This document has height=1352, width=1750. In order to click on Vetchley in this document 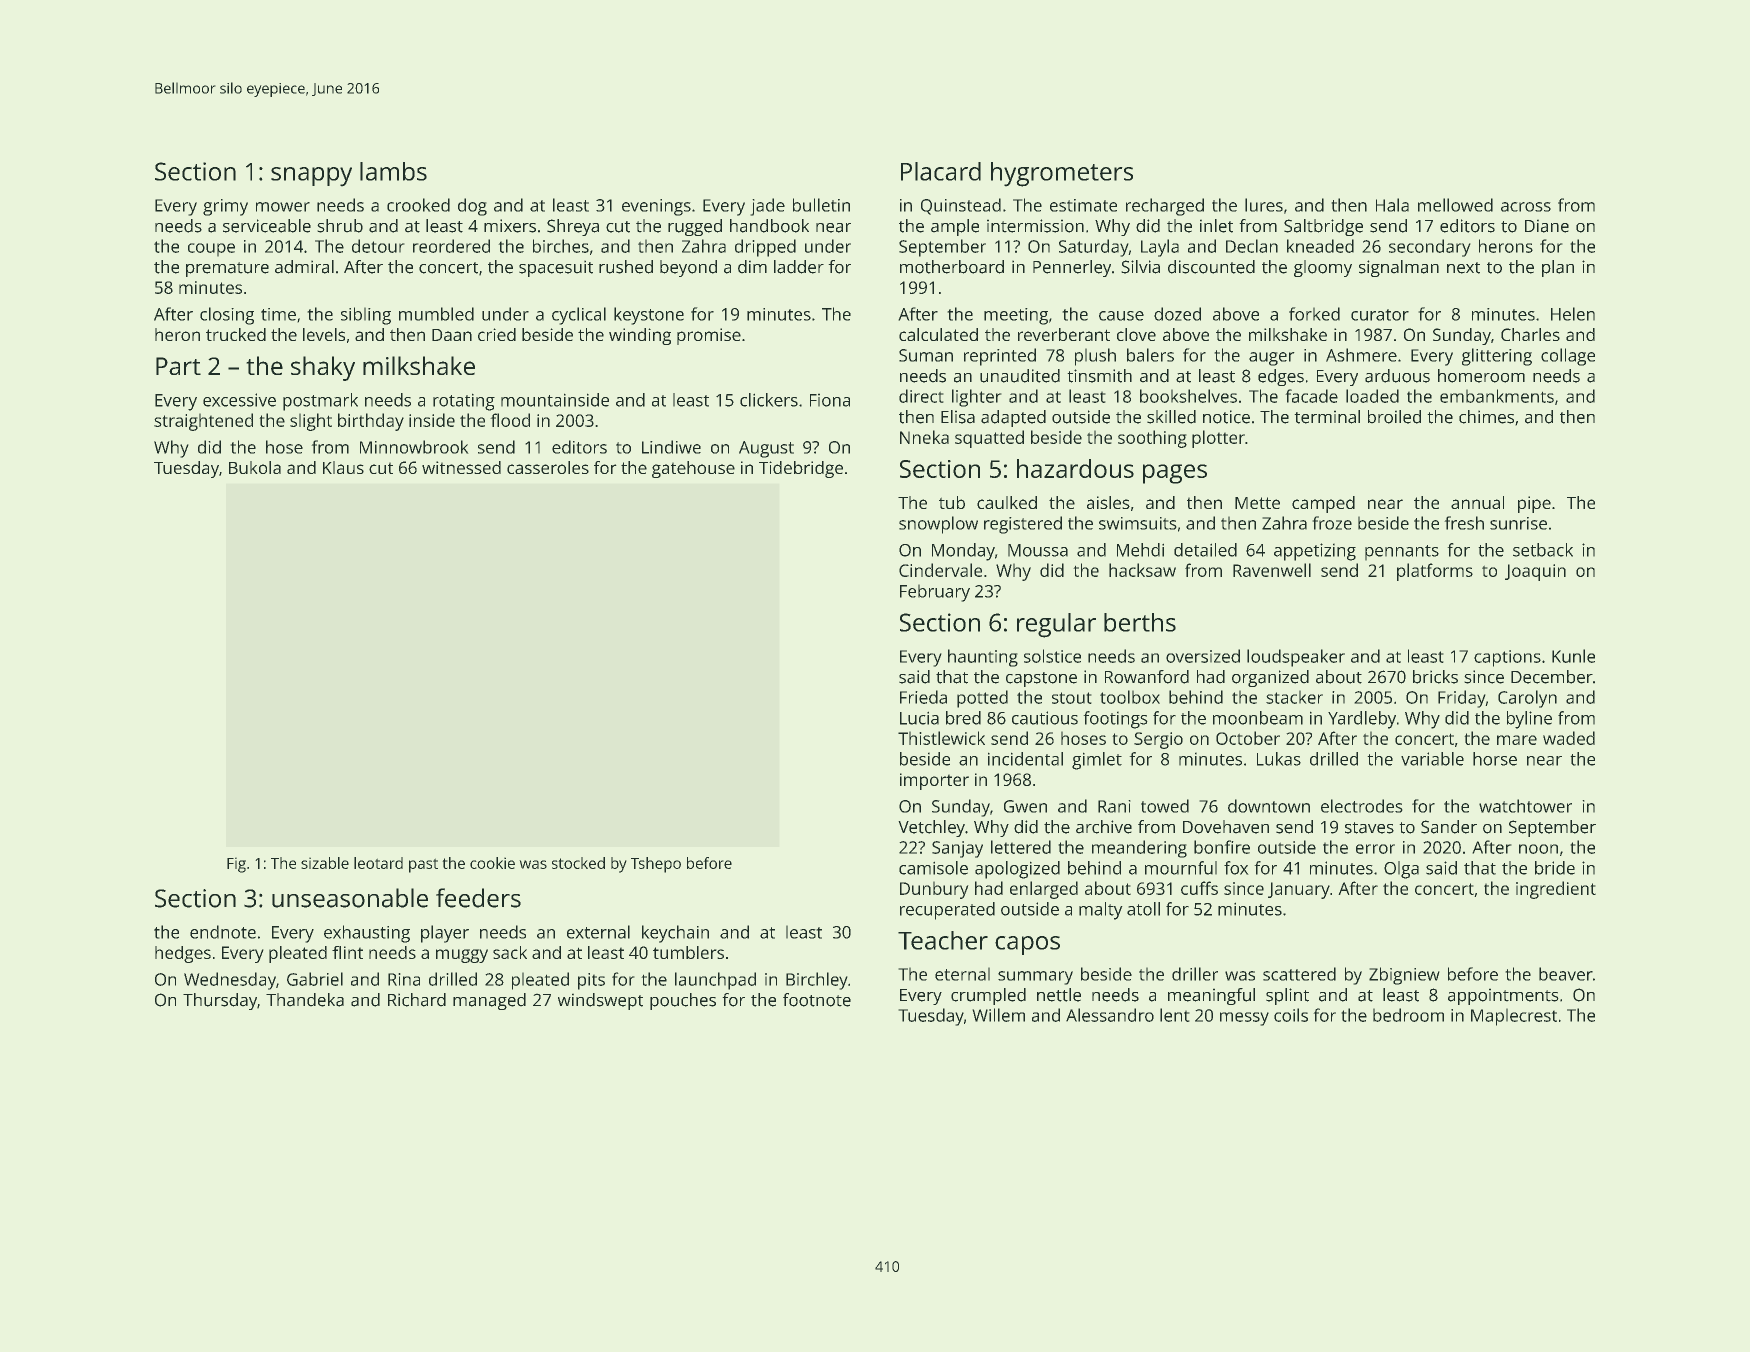, I will do `click(931, 828)`.
